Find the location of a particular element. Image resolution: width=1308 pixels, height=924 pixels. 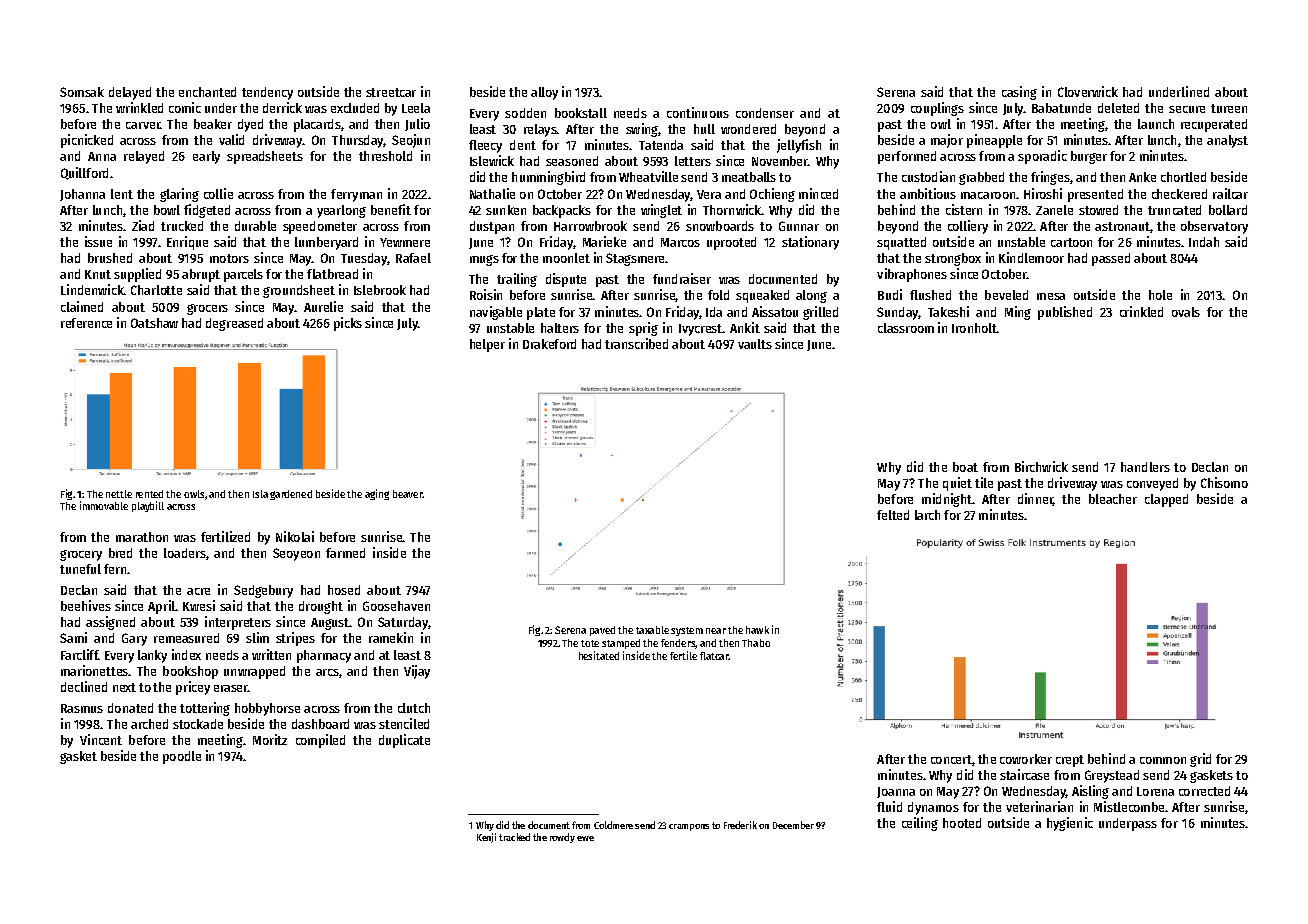

enchanted is located at coordinates (207, 92).
